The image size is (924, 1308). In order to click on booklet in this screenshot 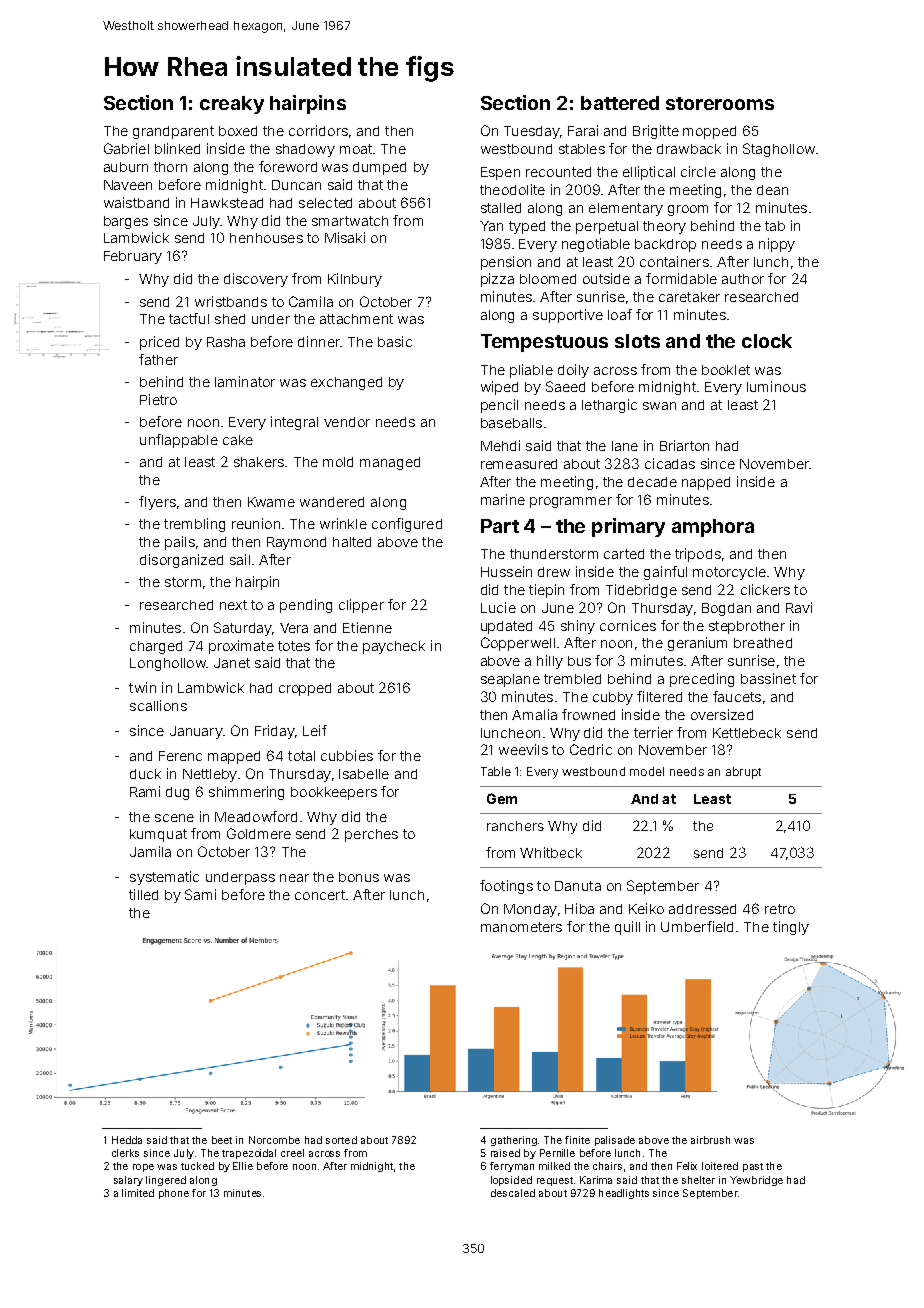, I will do `click(726, 370)`.
